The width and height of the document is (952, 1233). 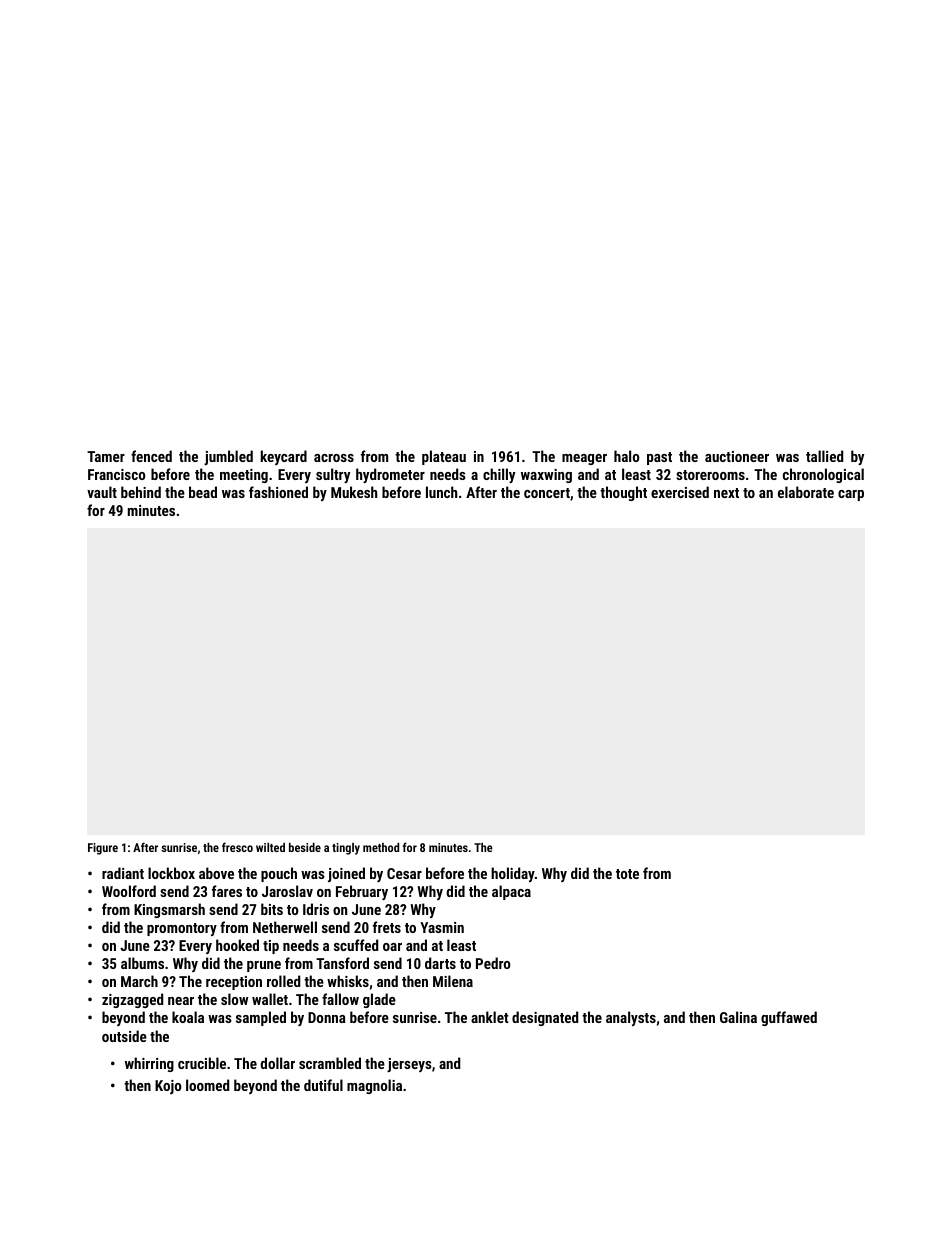 I want to click on crucible, so click(x=202, y=1063).
